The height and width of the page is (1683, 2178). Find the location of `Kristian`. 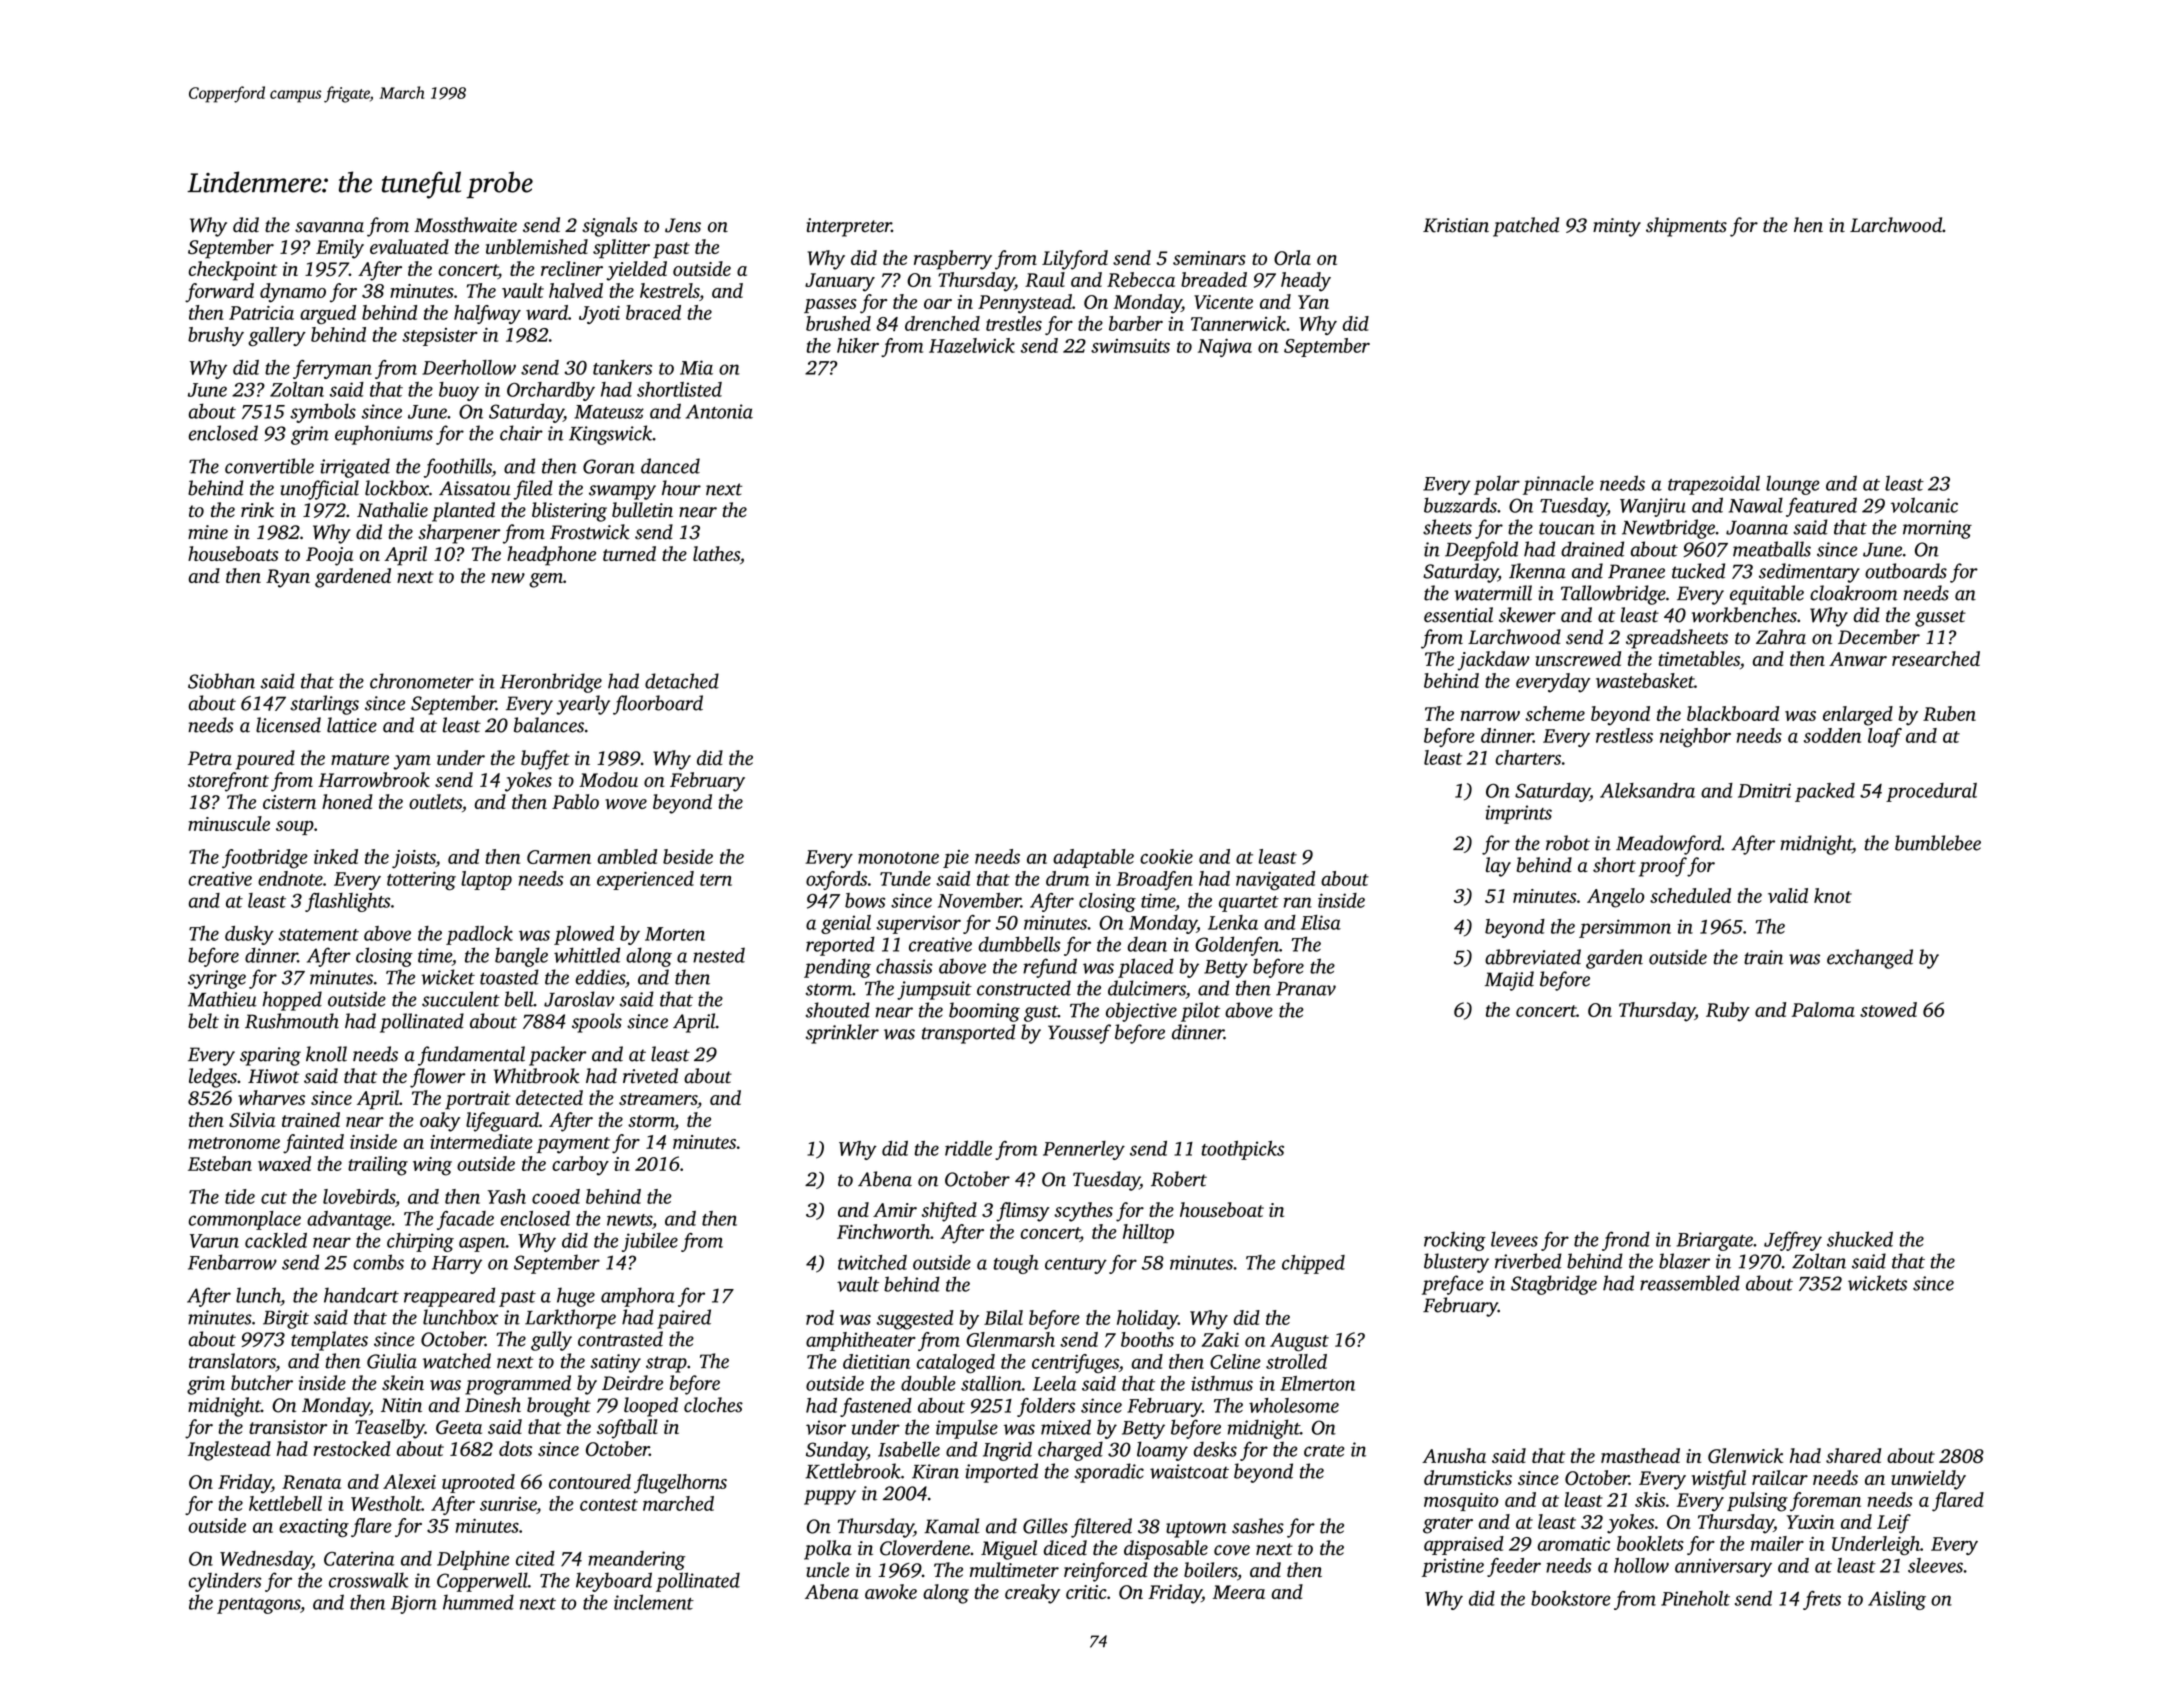

Kristian is located at coordinates (1456, 225).
